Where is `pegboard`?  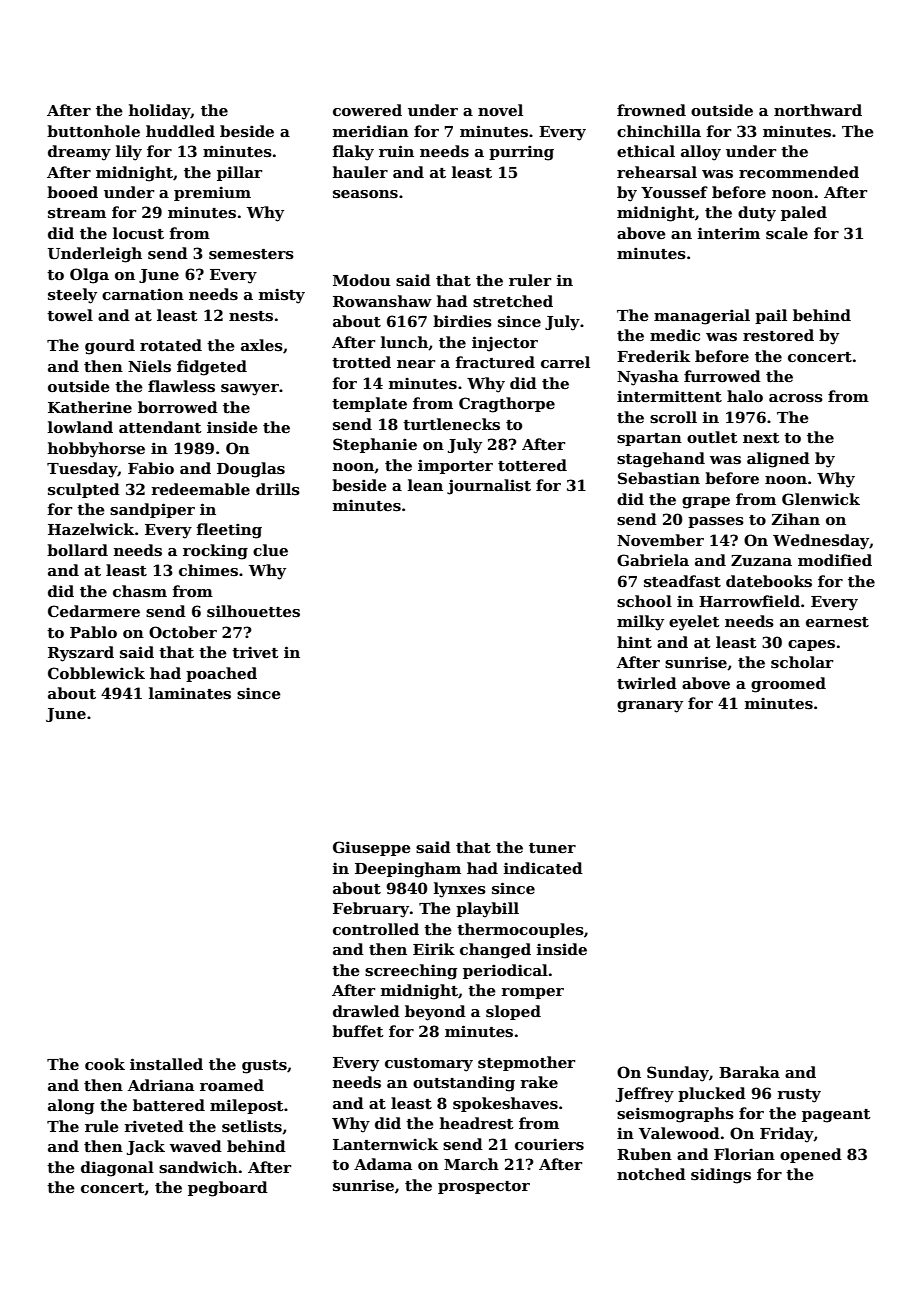 pegboard is located at coordinates (228, 1189).
